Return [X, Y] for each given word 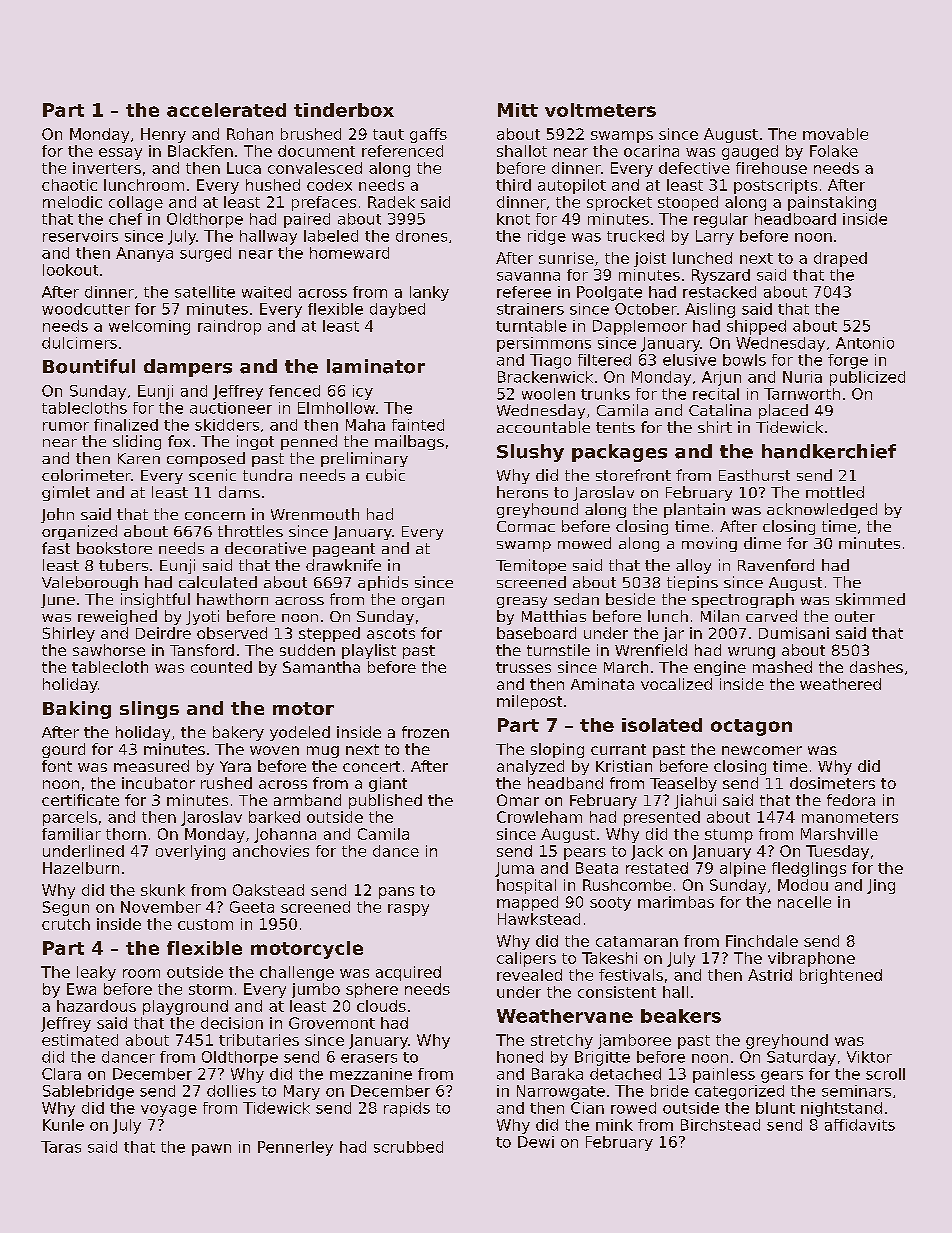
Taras [61, 1147]
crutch [66, 924]
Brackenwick [545, 377]
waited [266, 292]
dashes [876, 667]
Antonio [865, 343]
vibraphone [811, 959]
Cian [587, 1108]
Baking [77, 710]
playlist [369, 651]
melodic [72, 202]
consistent [617, 992]
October [646, 309]
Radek [391, 202]
